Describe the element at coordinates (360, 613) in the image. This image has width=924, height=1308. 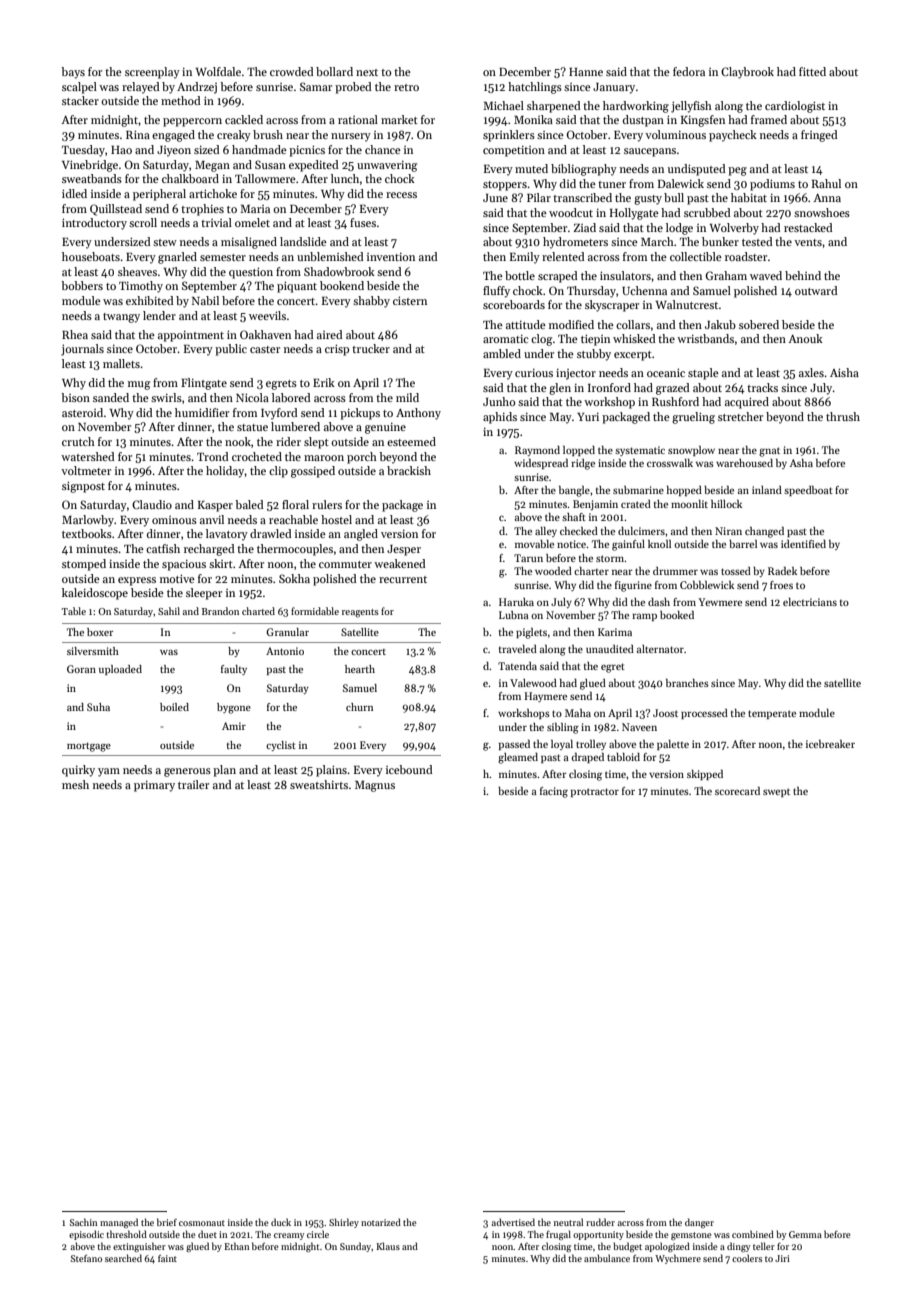
I see `reagents` at that location.
